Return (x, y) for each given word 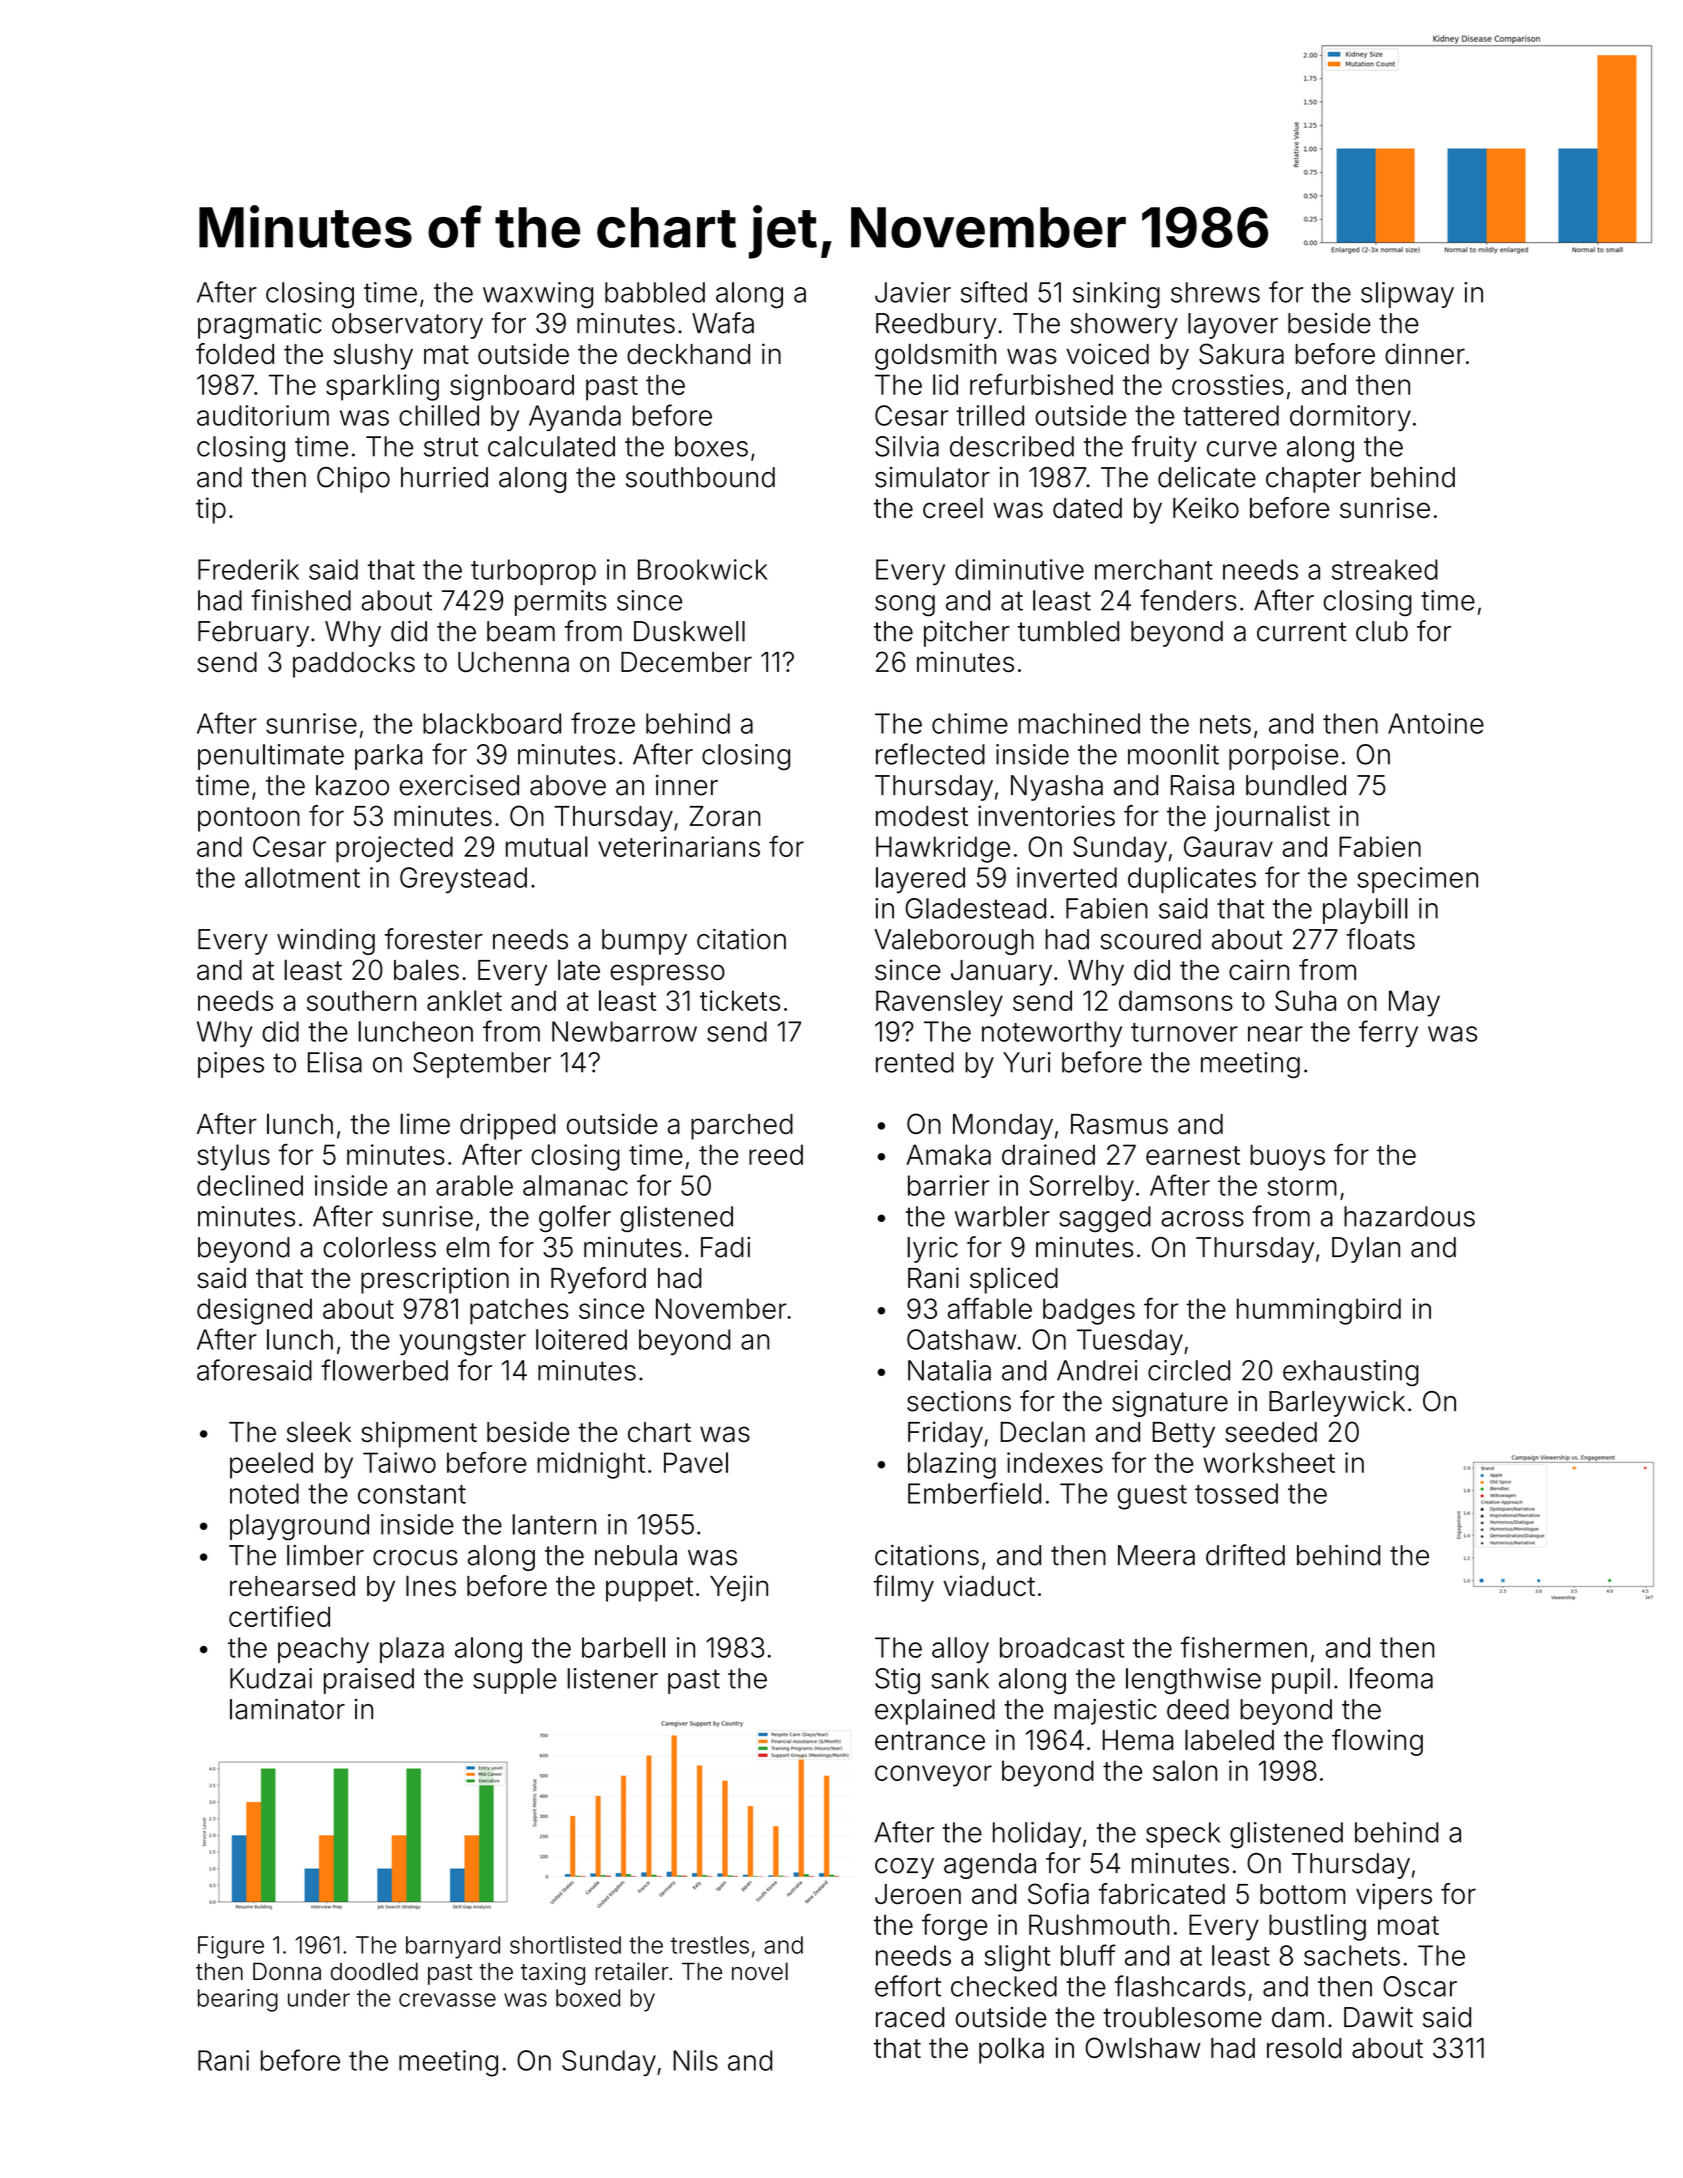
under (319, 1998)
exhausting (1351, 1373)
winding (326, 942)
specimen (1417, 880)
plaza (412, 1650)
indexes (1055, 1462)
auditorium (263, 415)
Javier (913, 292)
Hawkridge (943, 849)
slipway (1407, 295)
